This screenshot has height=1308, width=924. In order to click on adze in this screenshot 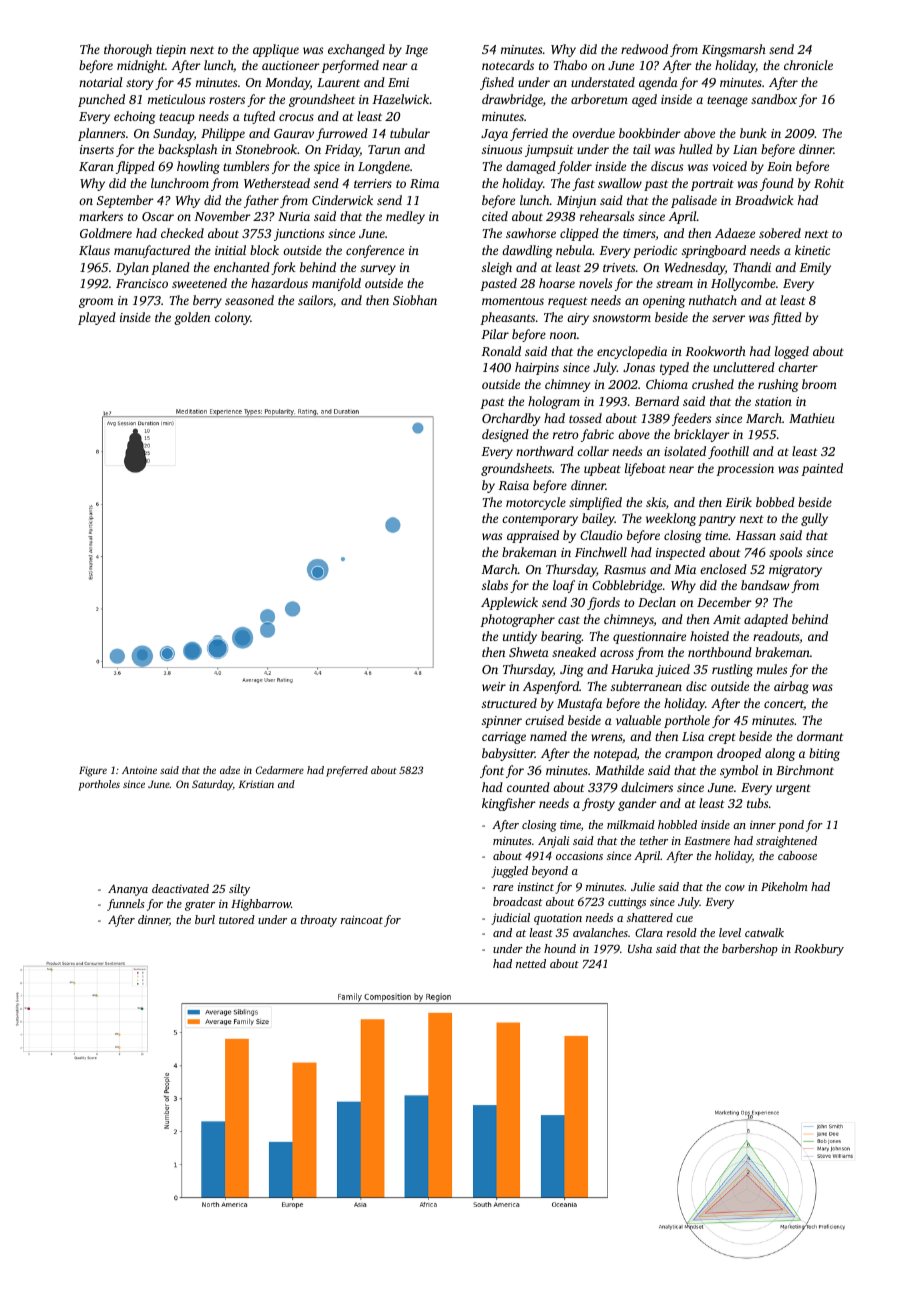, I will do `click(230, 770)`.
